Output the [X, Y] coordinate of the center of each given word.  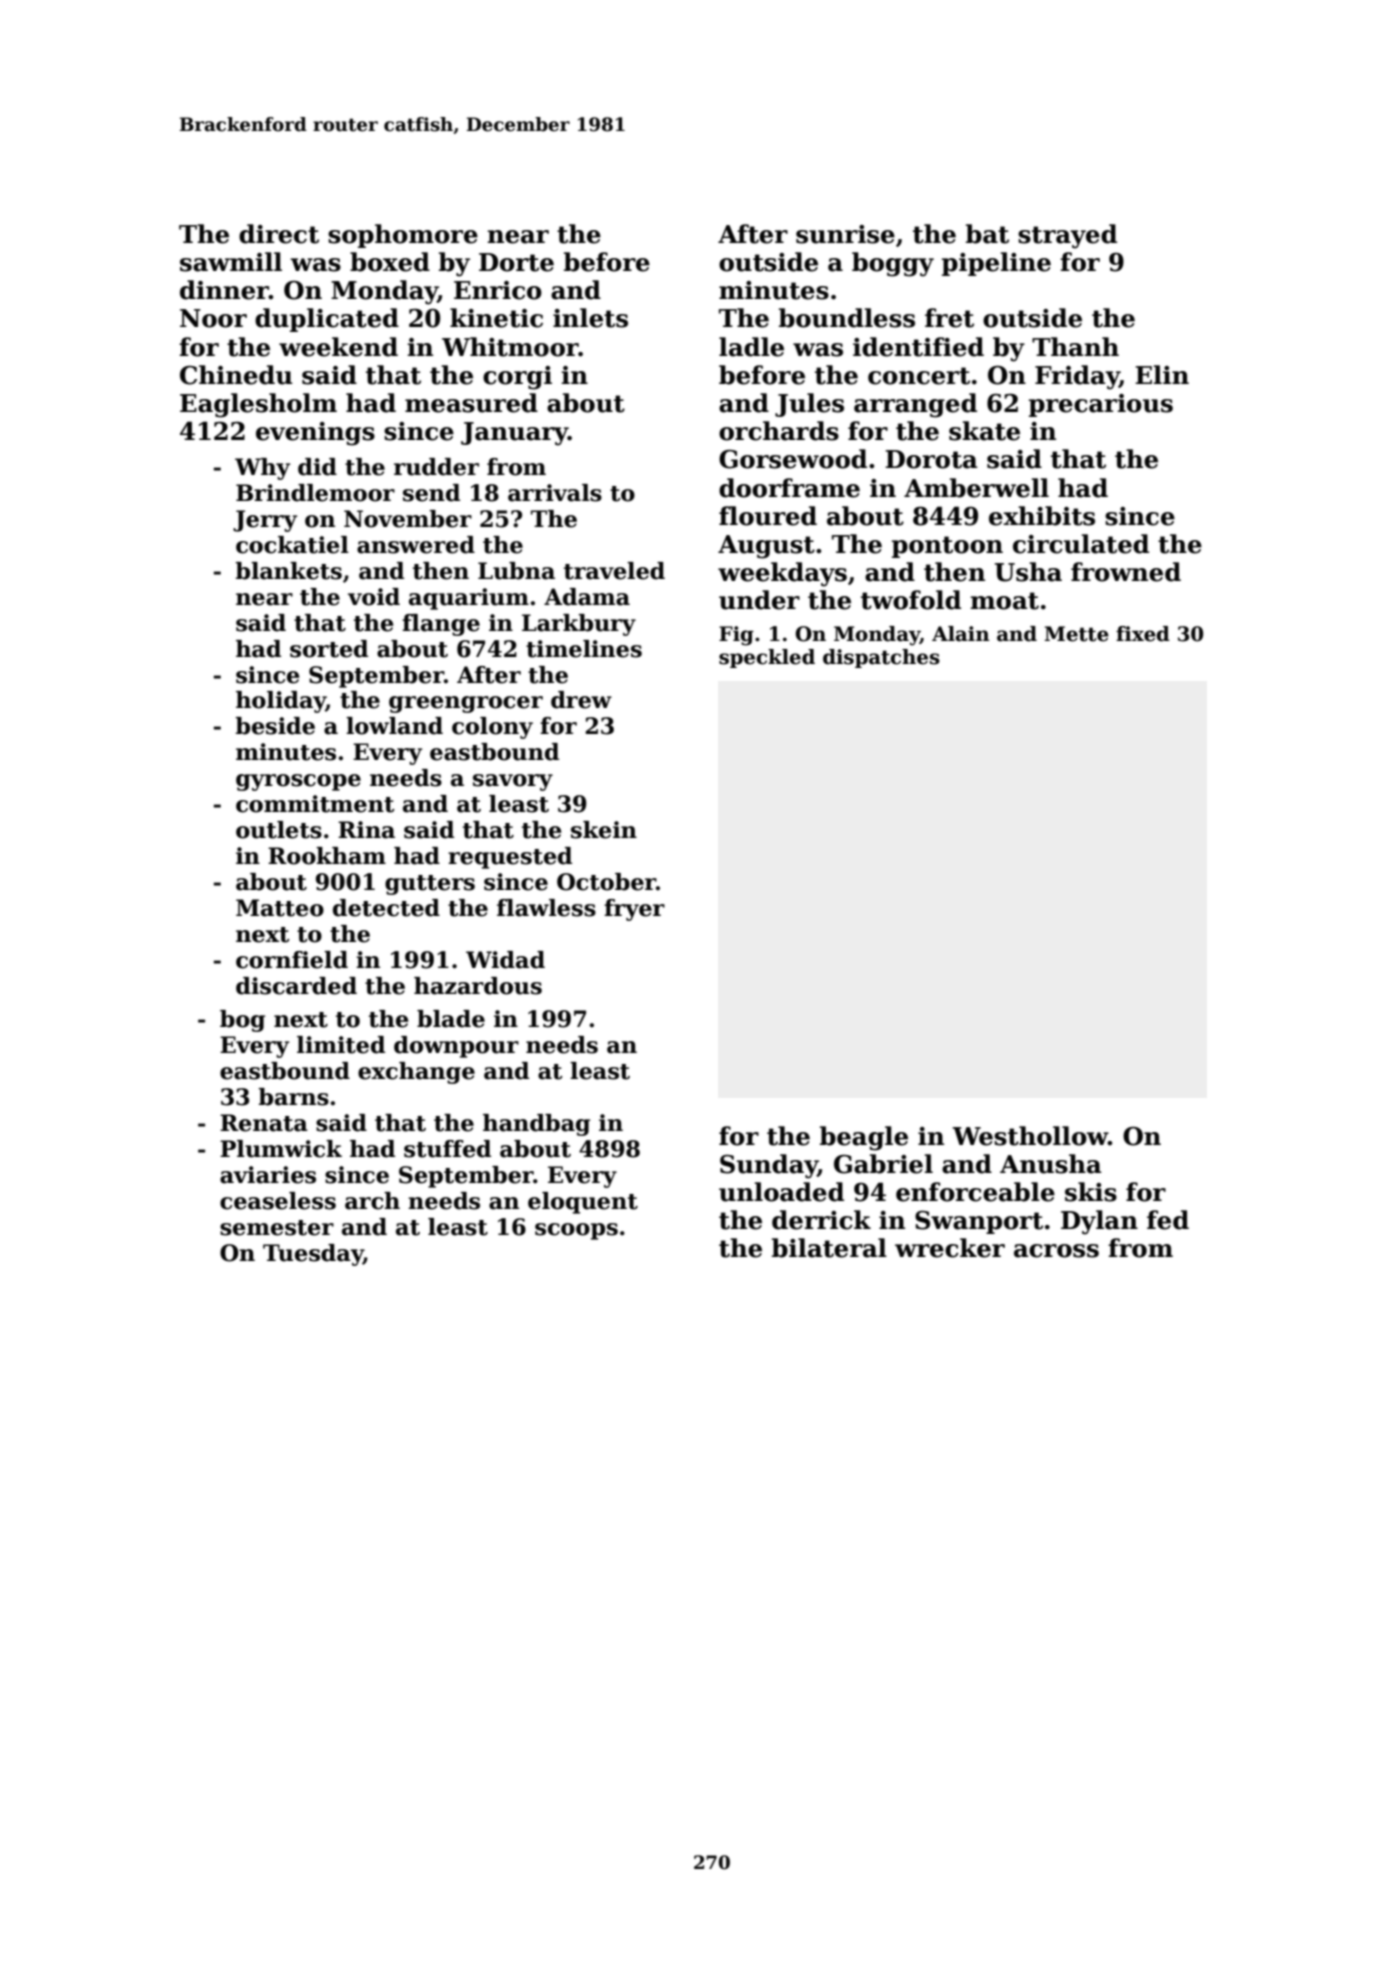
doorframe [789, 488]
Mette [1076, 634]
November [408, 519]
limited [341, 1045]
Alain [961, 634]
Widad [505, 960]
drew [581, 700]
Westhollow [1030, 1136]
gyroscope [298, 782]
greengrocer [466, 704]
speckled [767, 658]
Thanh [1075, 347]
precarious [1101, 405]
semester [277, 1228]
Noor [213, 318]
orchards [779, 431]
